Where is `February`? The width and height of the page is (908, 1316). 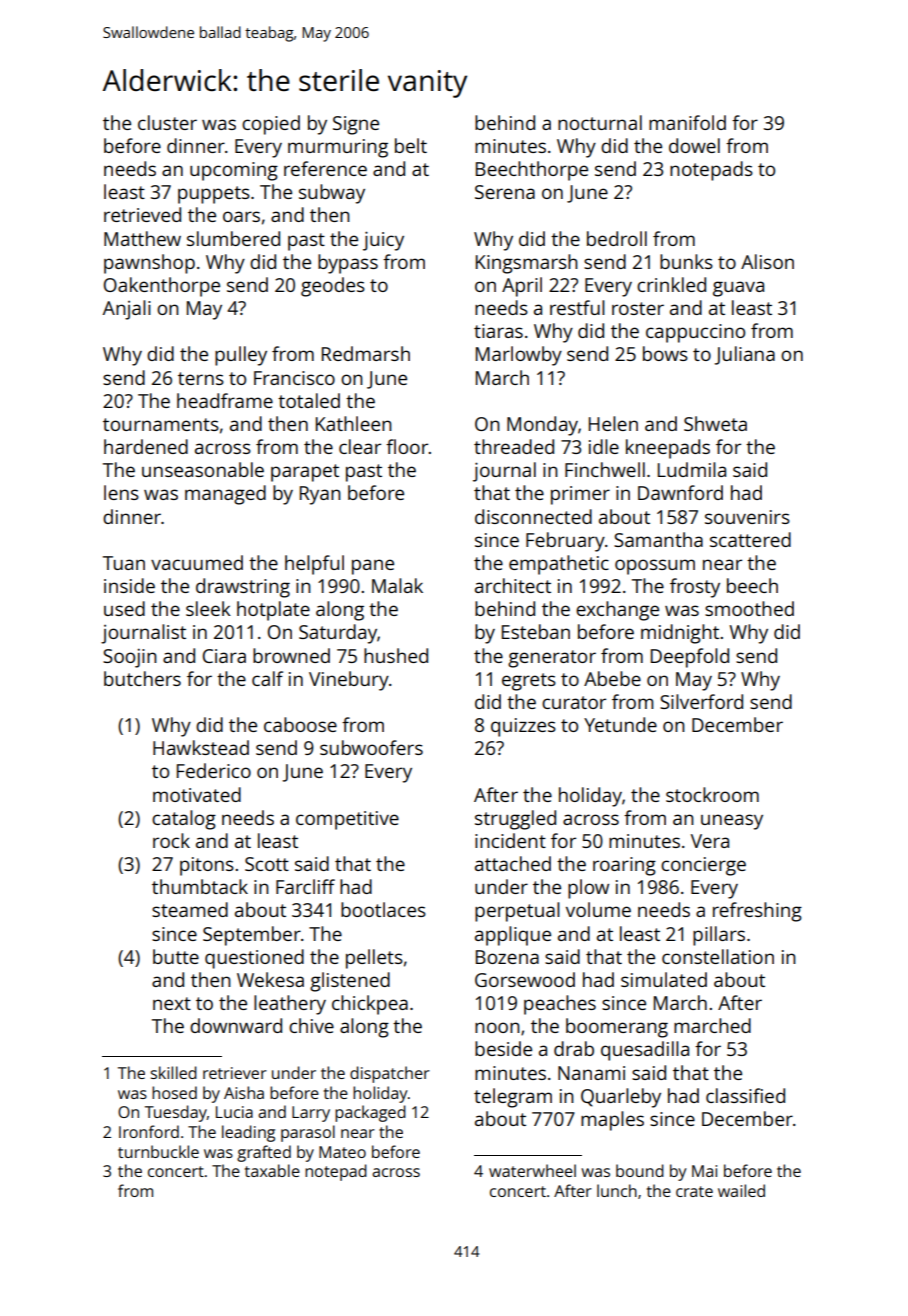
February is located at coordinates (565, 542).
